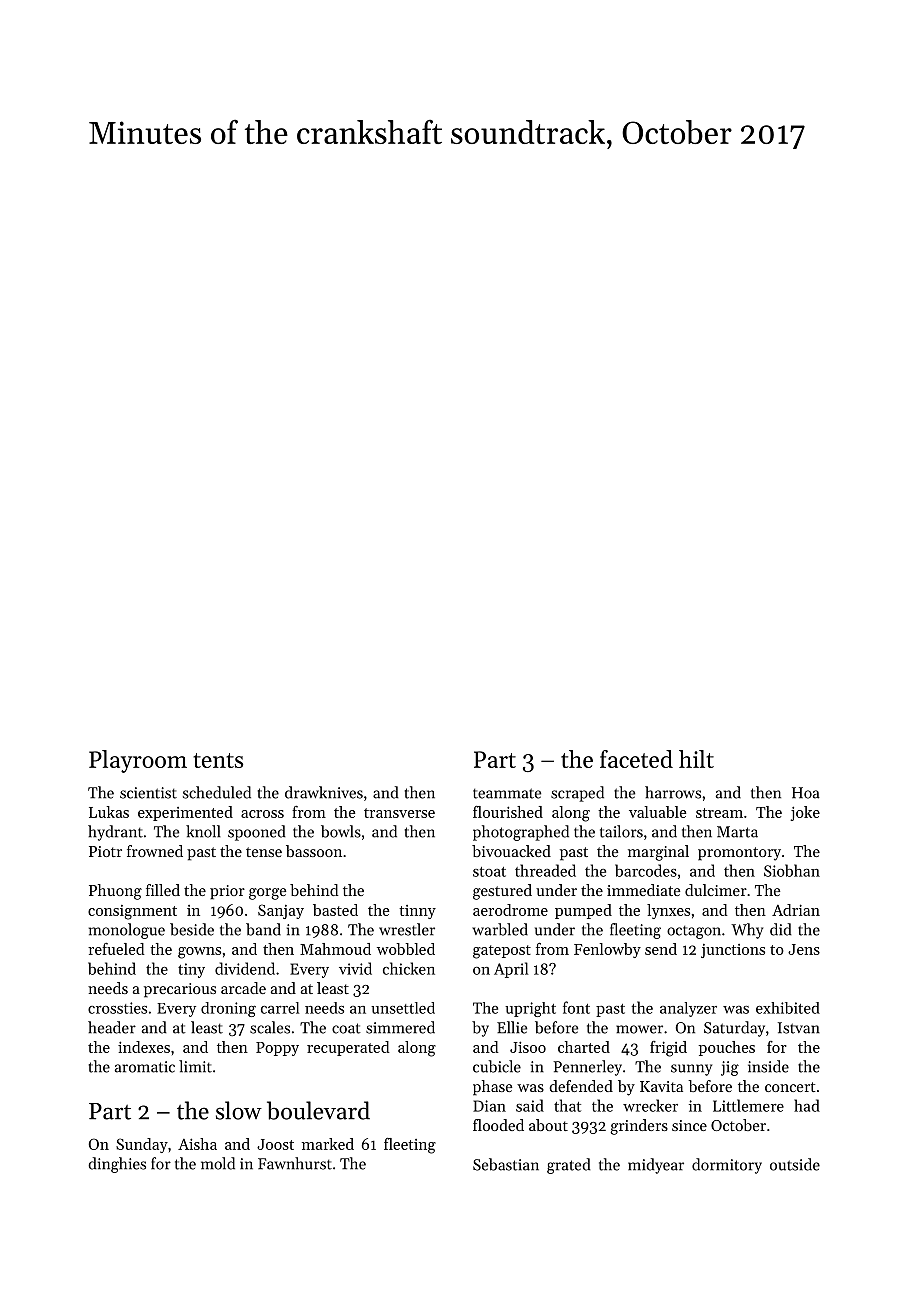 The width and height of the document is (908, 1316). What do you see at coordinates (512, 1027) in the document?
I see `Ellie` at bounding box center [512, 1027].
